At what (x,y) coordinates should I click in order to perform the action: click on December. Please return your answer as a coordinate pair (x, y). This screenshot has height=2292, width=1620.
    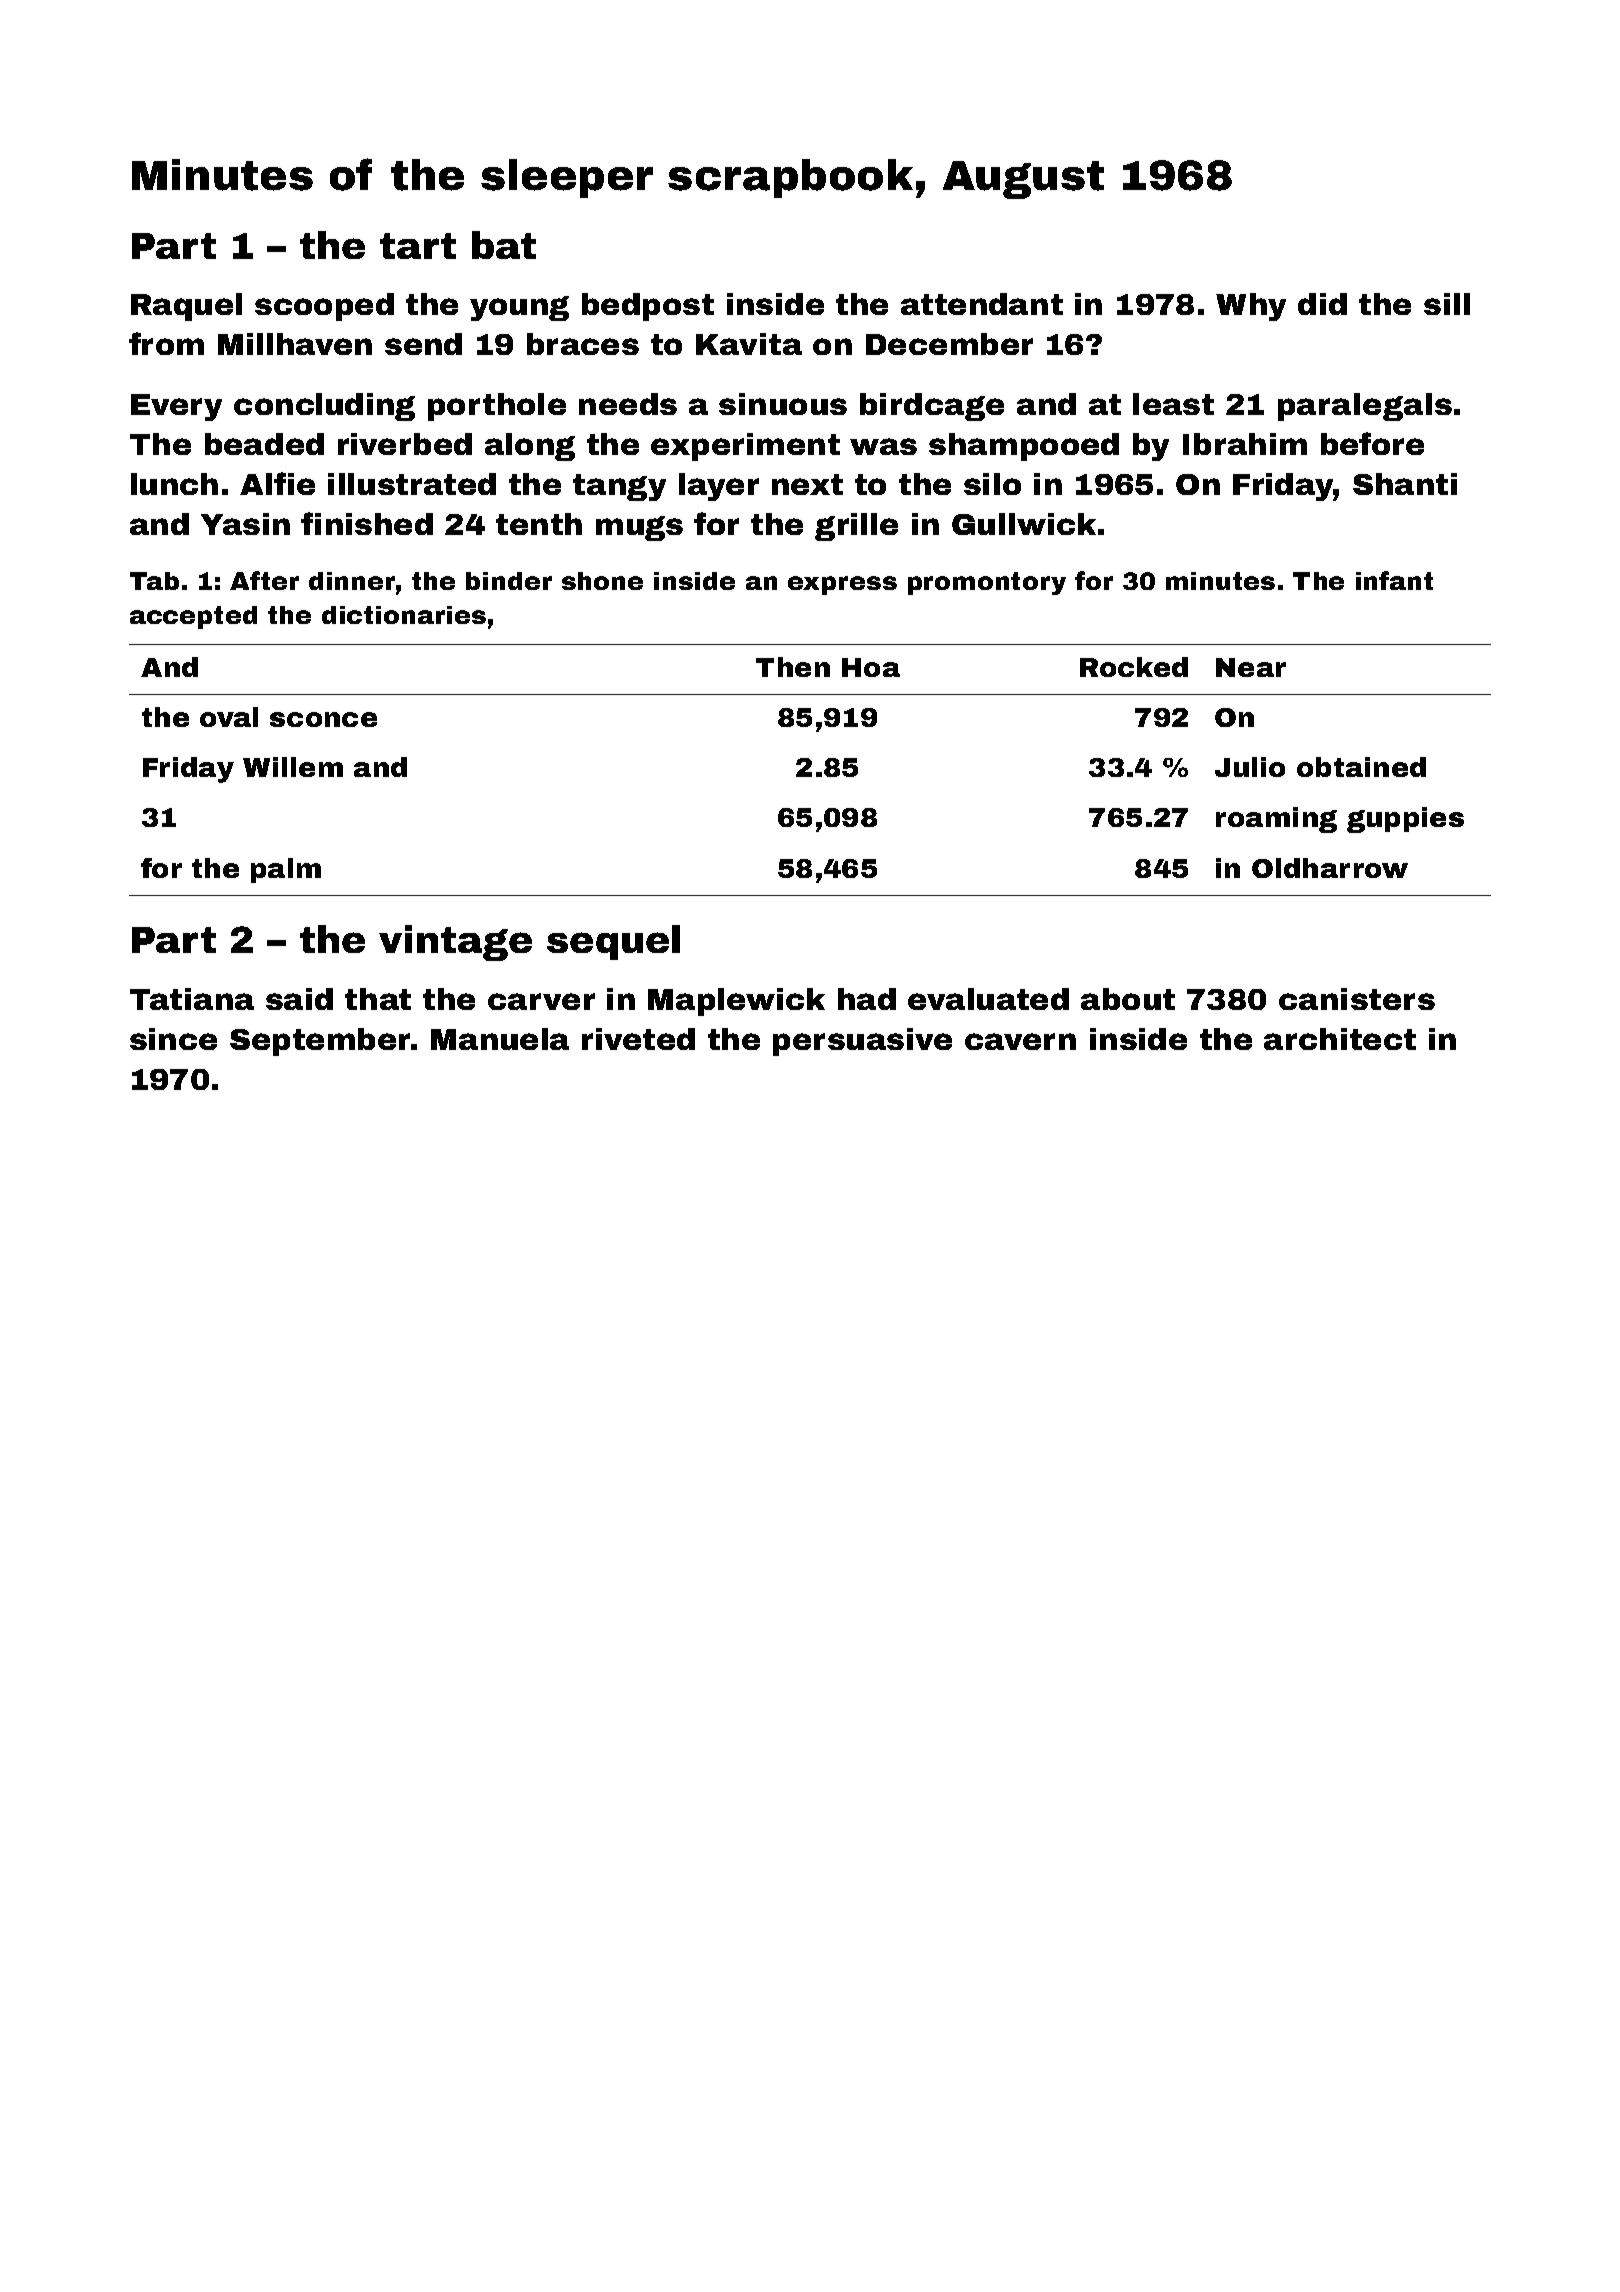
    Looking at the image, I should click on (949, 344).
